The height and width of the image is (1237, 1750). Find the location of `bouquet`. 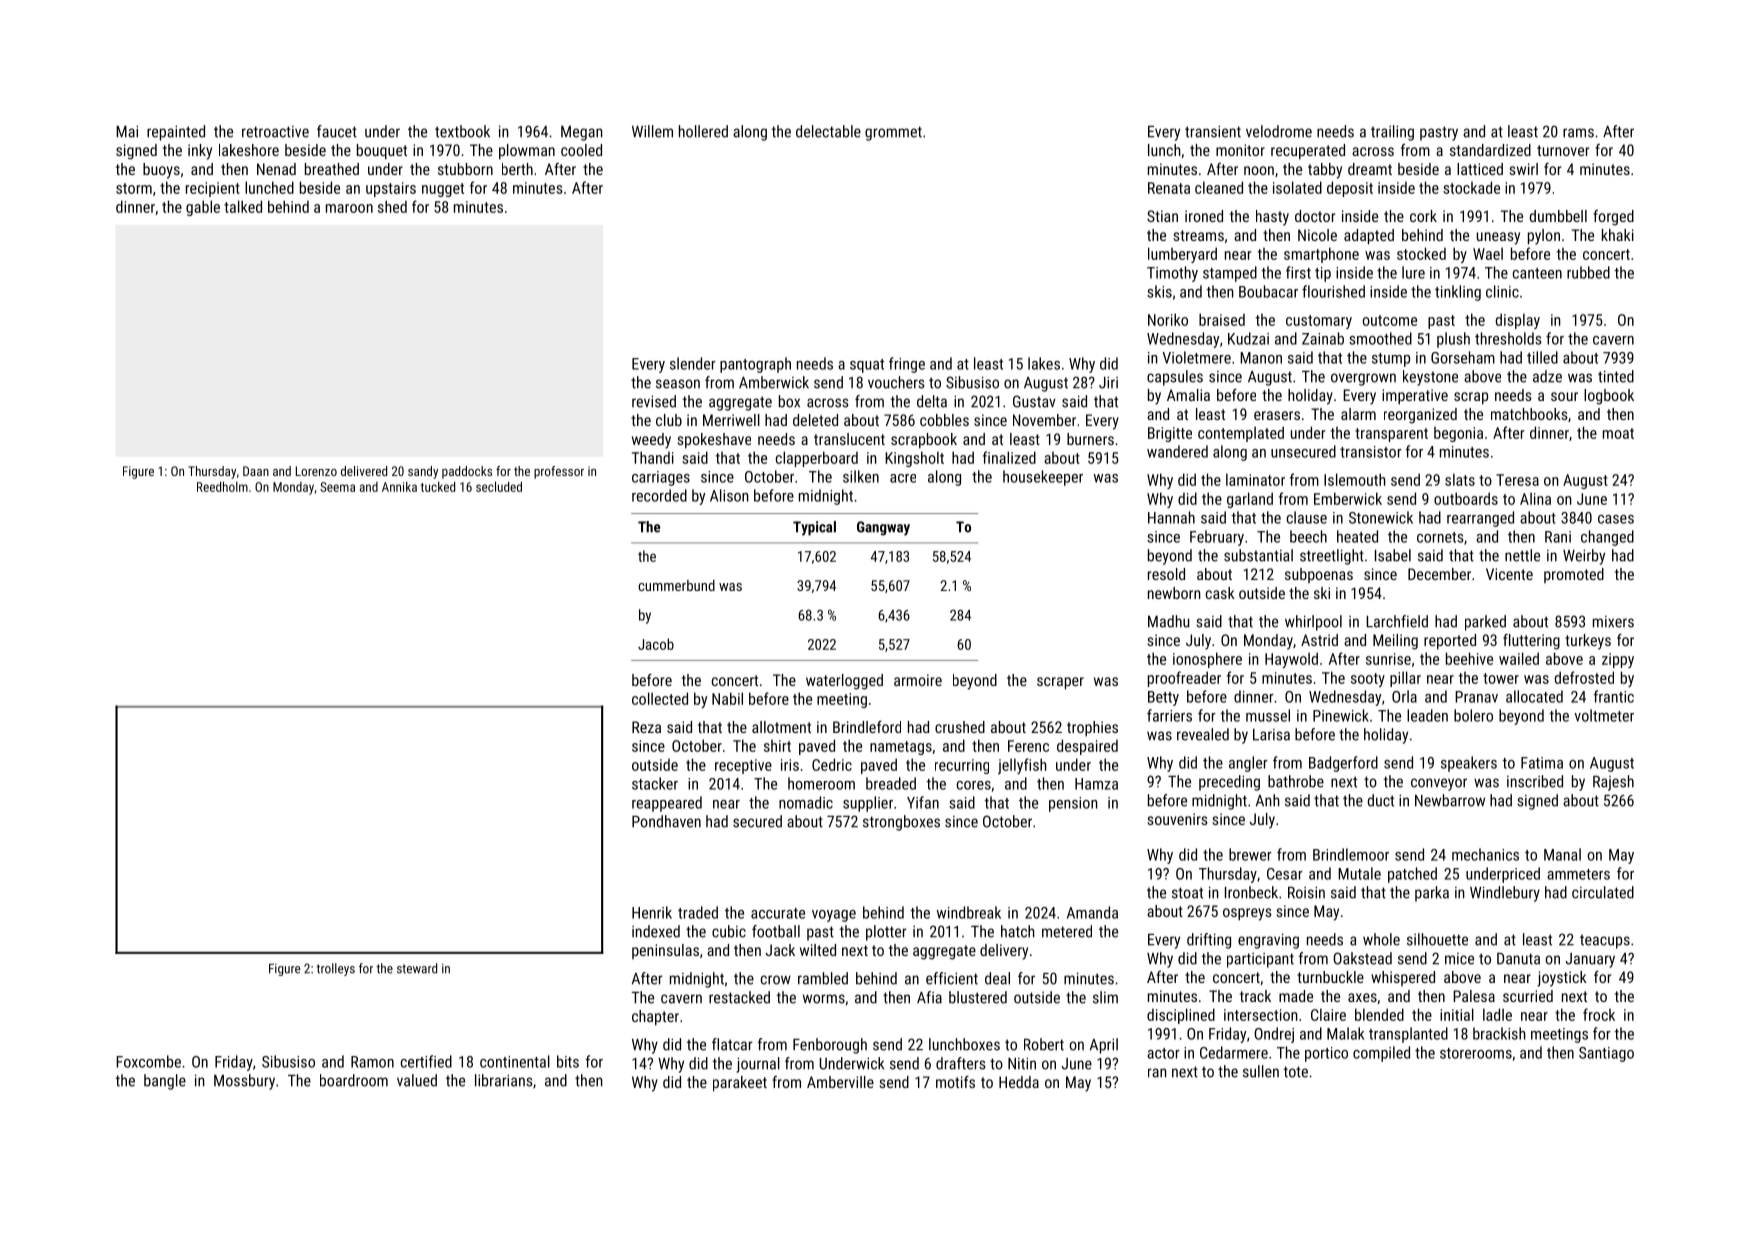

bouquet is located at coordinates (382, 152).
